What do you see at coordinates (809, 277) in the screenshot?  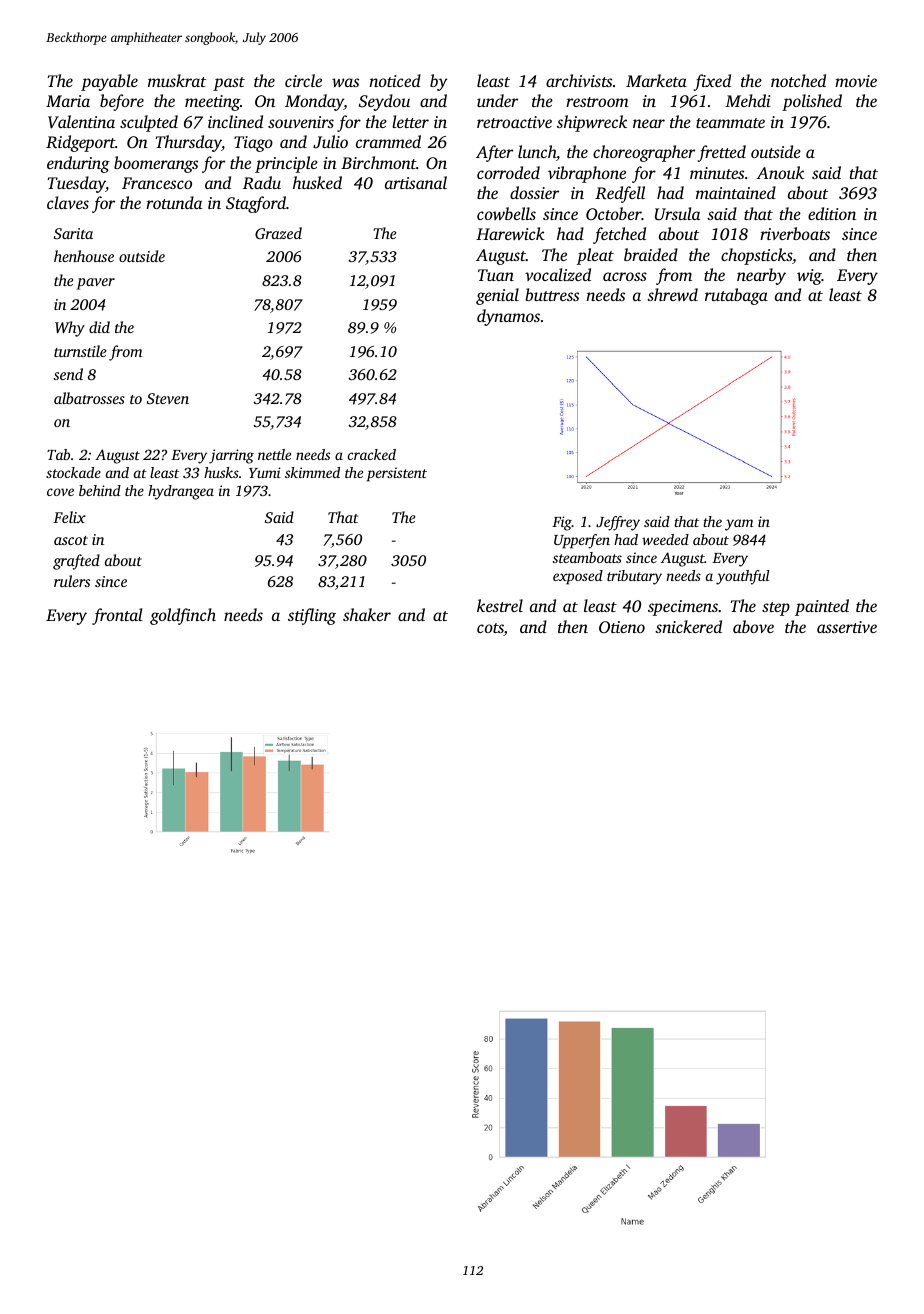 I see `wig` at bounding box center [809, 277].
